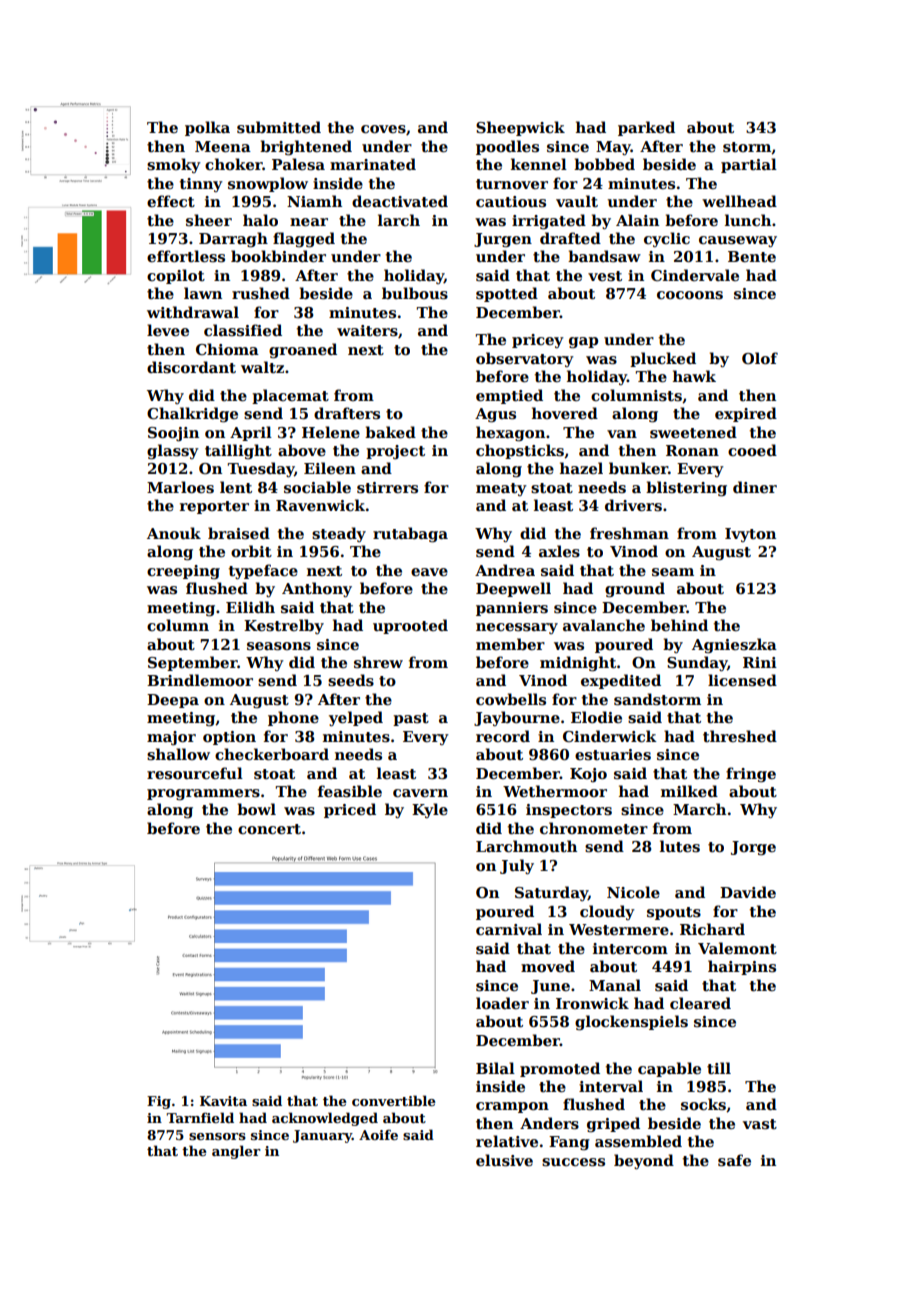 The width and height of the document is (924, 1311). What do you see at coordinates (269, 829) in the document?
I see `concert` at bounding box center [269, 829].
